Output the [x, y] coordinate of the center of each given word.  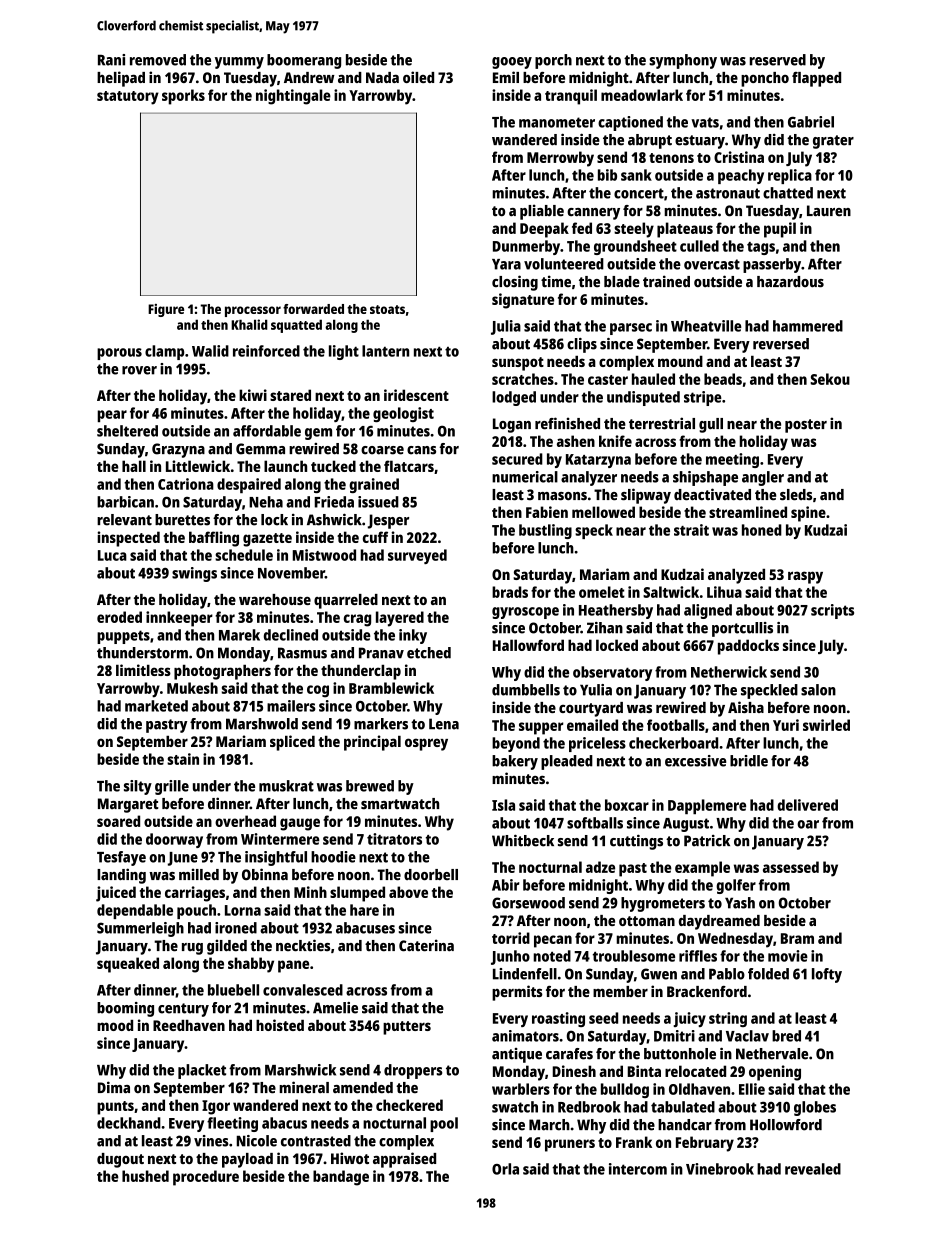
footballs [676, 725]
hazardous [790, 282]
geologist [403, 414]
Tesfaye [121, 858]
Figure [166, 310]
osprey [426, 744]
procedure [206, 1178]
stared [290, 395]
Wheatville [706, 326]
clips [582, 345]
